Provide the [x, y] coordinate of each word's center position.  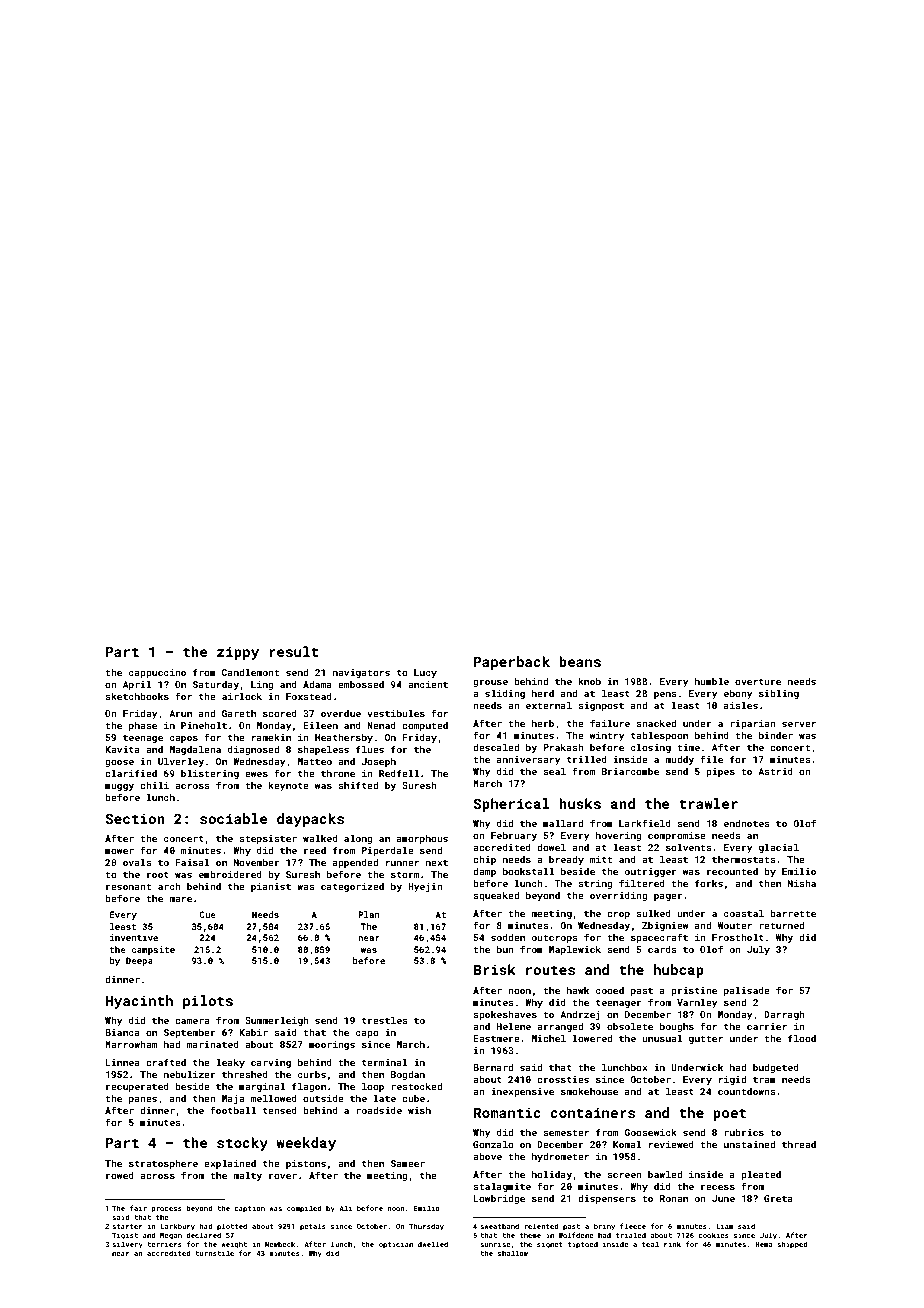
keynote [288, 786]
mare [180, 899]
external [549, 705]
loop [373, 1087]
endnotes [747, 823]
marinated [213, 1044]
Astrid [775, 771]
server [799, 724]
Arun [180, 713]
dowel [551, 847]
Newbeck [280, 1244]
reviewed [671, 1144]
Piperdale [388, 851]
